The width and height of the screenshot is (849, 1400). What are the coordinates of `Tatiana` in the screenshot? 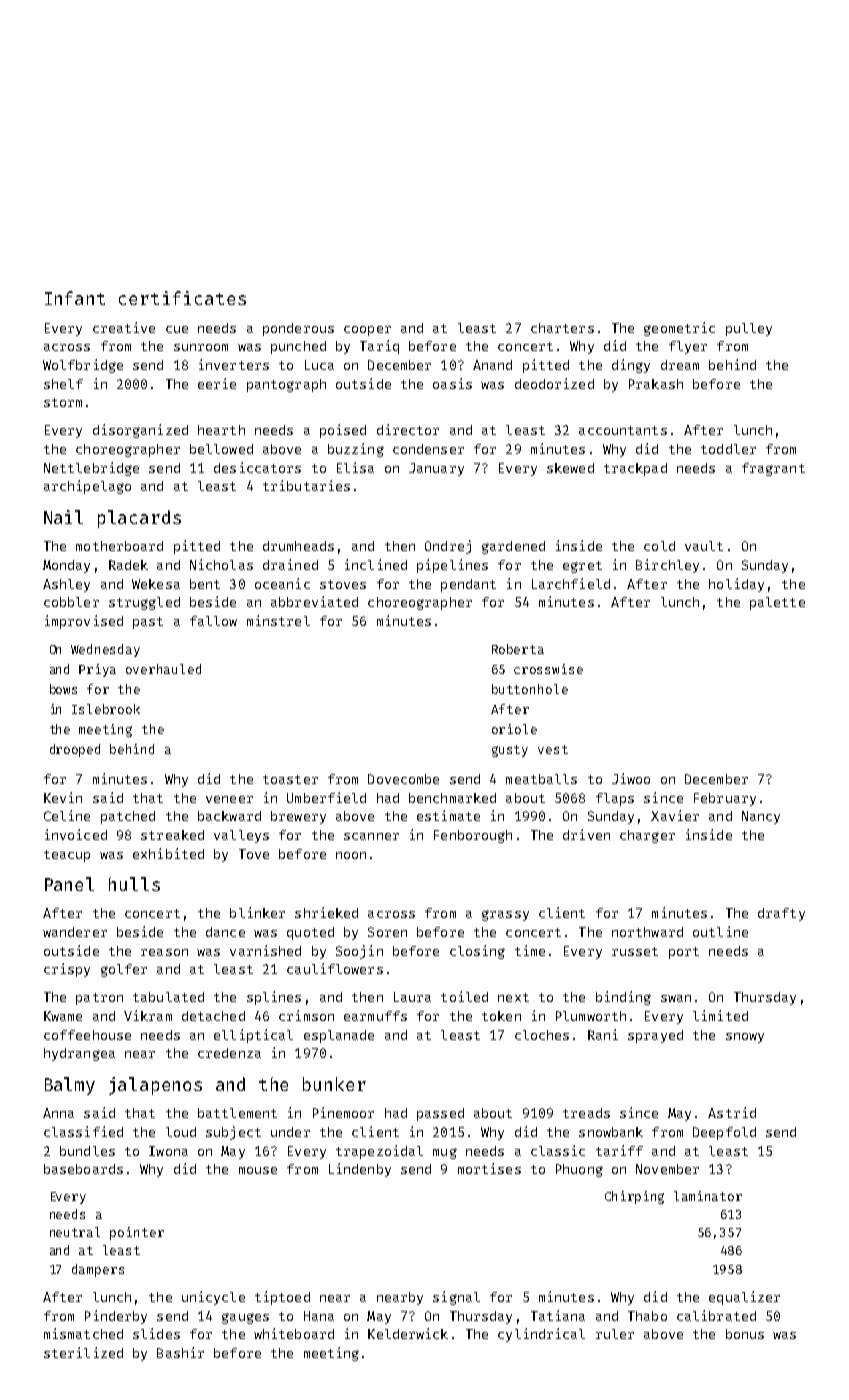 It's located at (558, 1315).
